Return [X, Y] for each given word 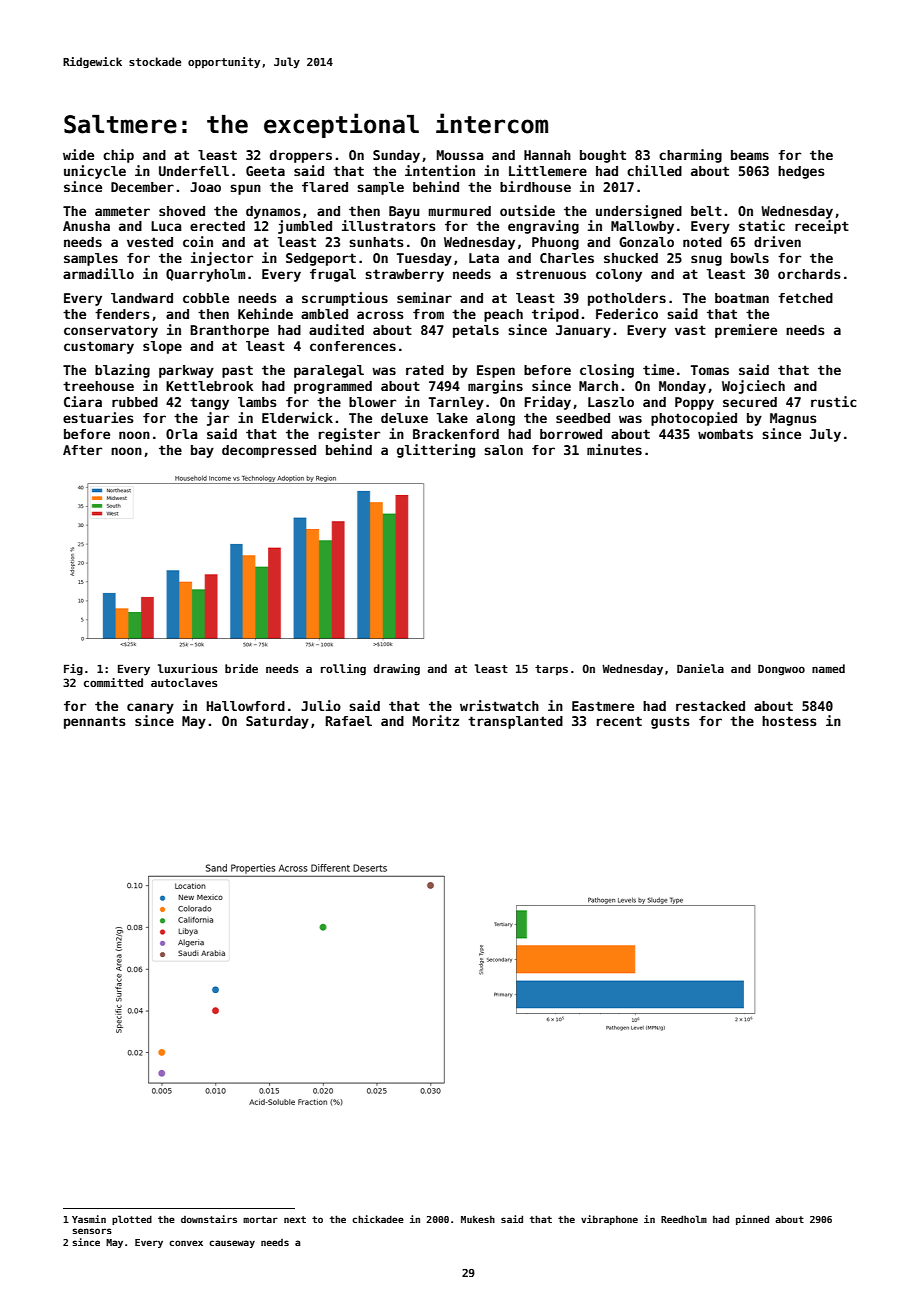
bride [241, 668]
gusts [670, 722]
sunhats [376, 242]
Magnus [793, 419]
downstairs [209, 1219]
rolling [343, 670]
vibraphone [609, 1220]
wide [78, 154]
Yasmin [89, 1219]
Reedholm [684, 1219]
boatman [742, 298]
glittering [436, 451]
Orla [181, 434]
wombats [725, 434]
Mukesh [478, 1219]
